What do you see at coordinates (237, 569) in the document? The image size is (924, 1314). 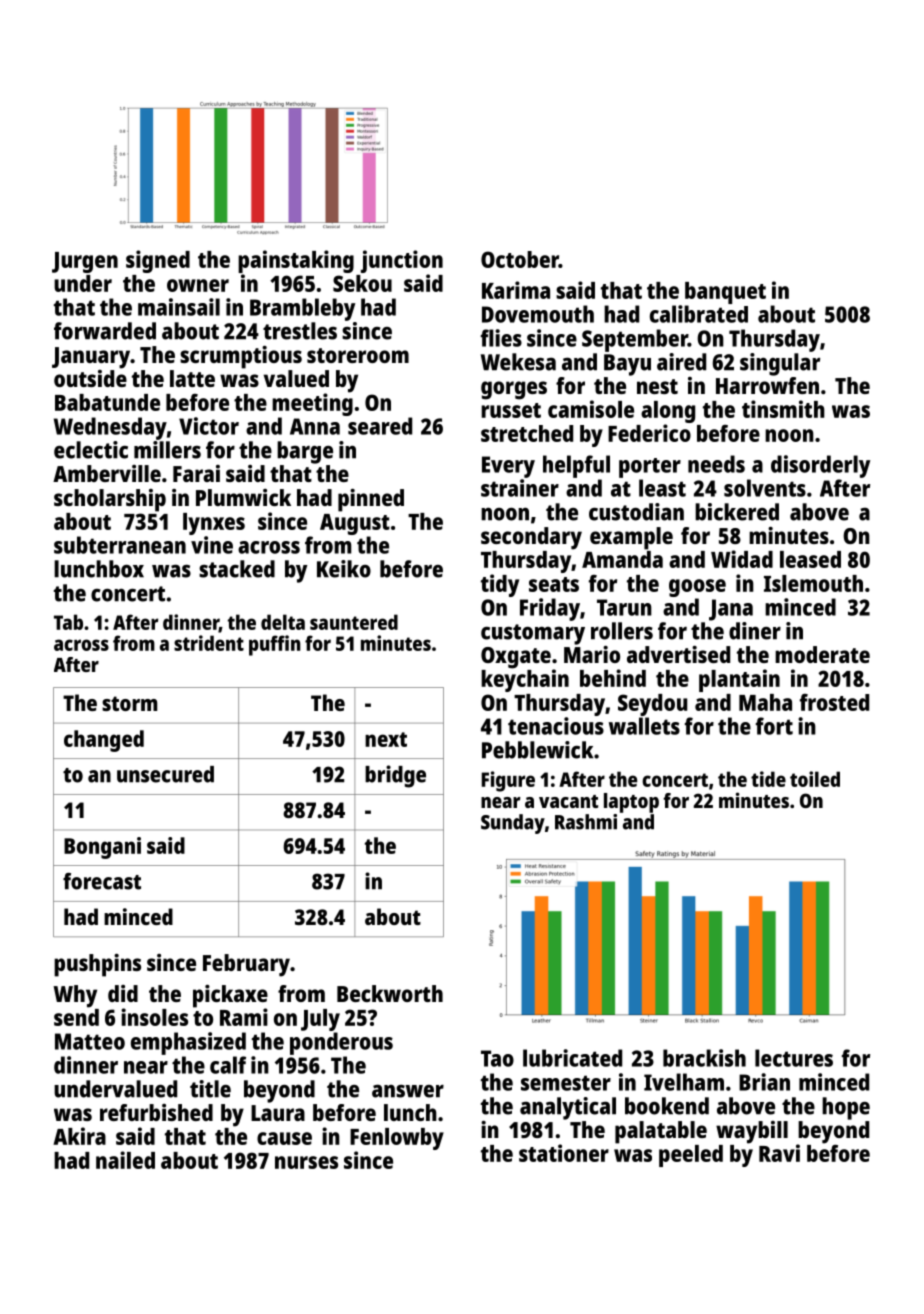 I see `stacked` at bounding box center [237, 569].
